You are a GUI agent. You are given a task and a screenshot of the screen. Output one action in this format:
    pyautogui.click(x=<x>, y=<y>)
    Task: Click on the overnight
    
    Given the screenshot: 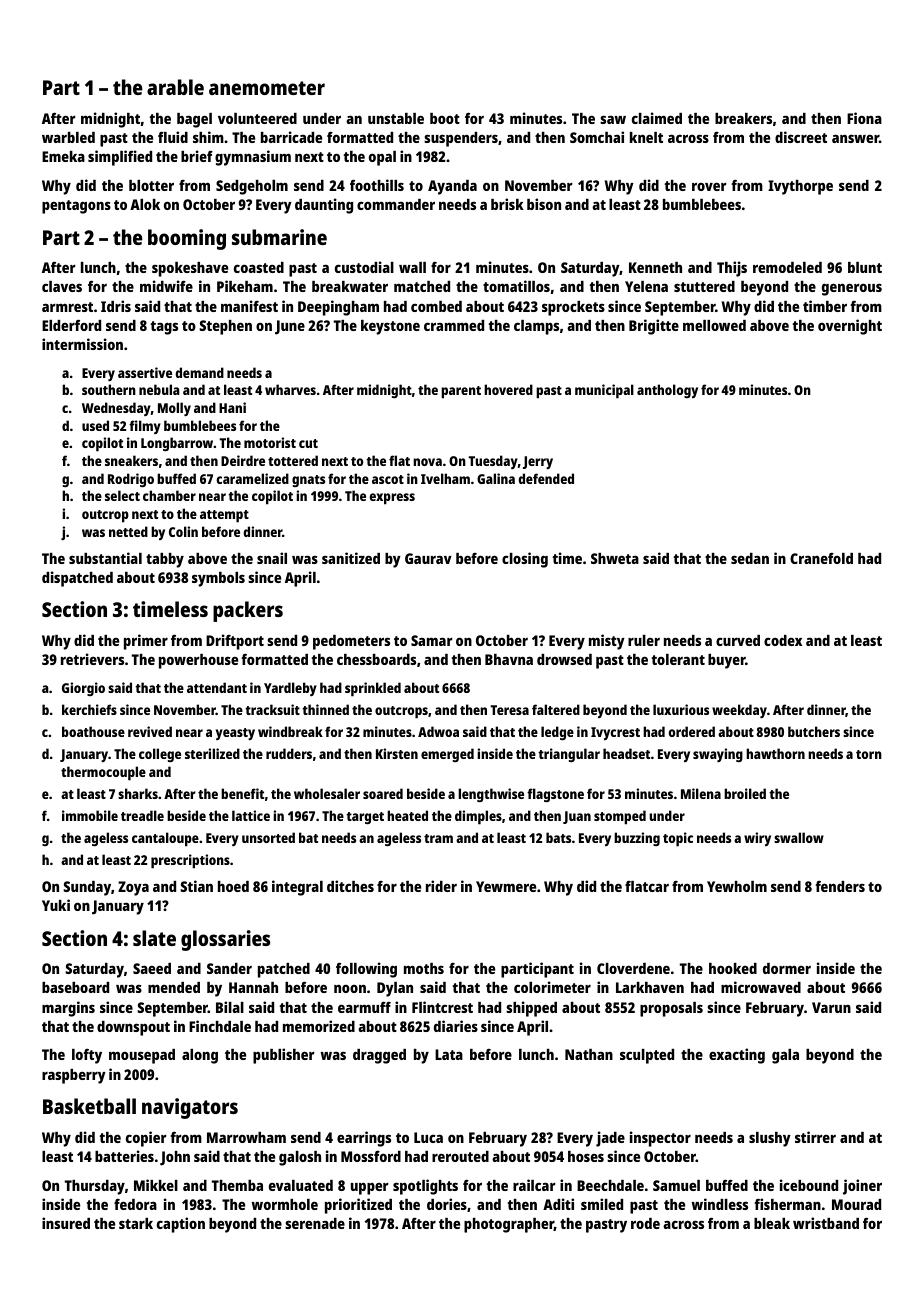 What is the action you would take?
    pyautogui.click(x=850, y=327)
